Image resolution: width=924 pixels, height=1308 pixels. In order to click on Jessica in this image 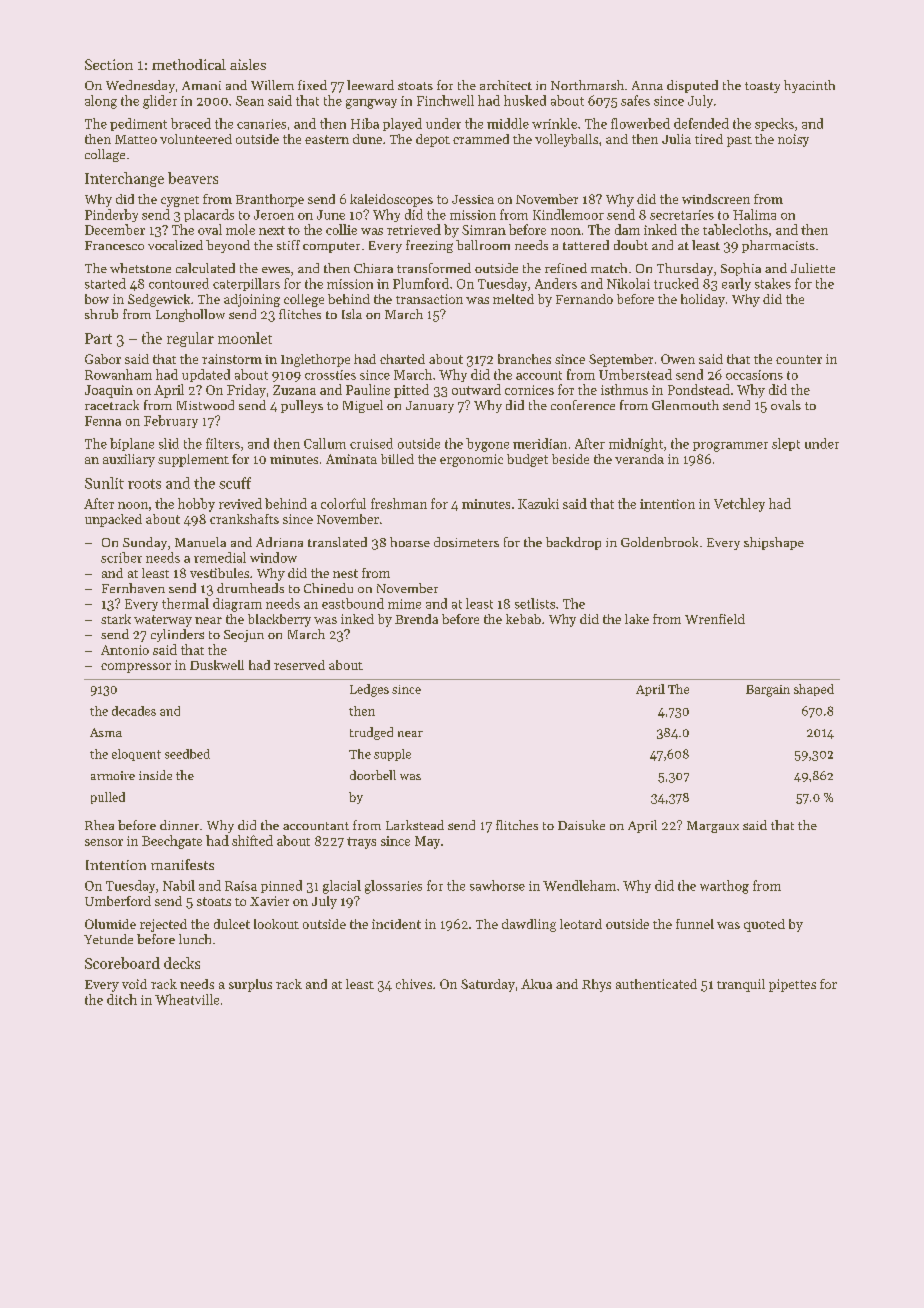, I will do `click(473, 199)`.
